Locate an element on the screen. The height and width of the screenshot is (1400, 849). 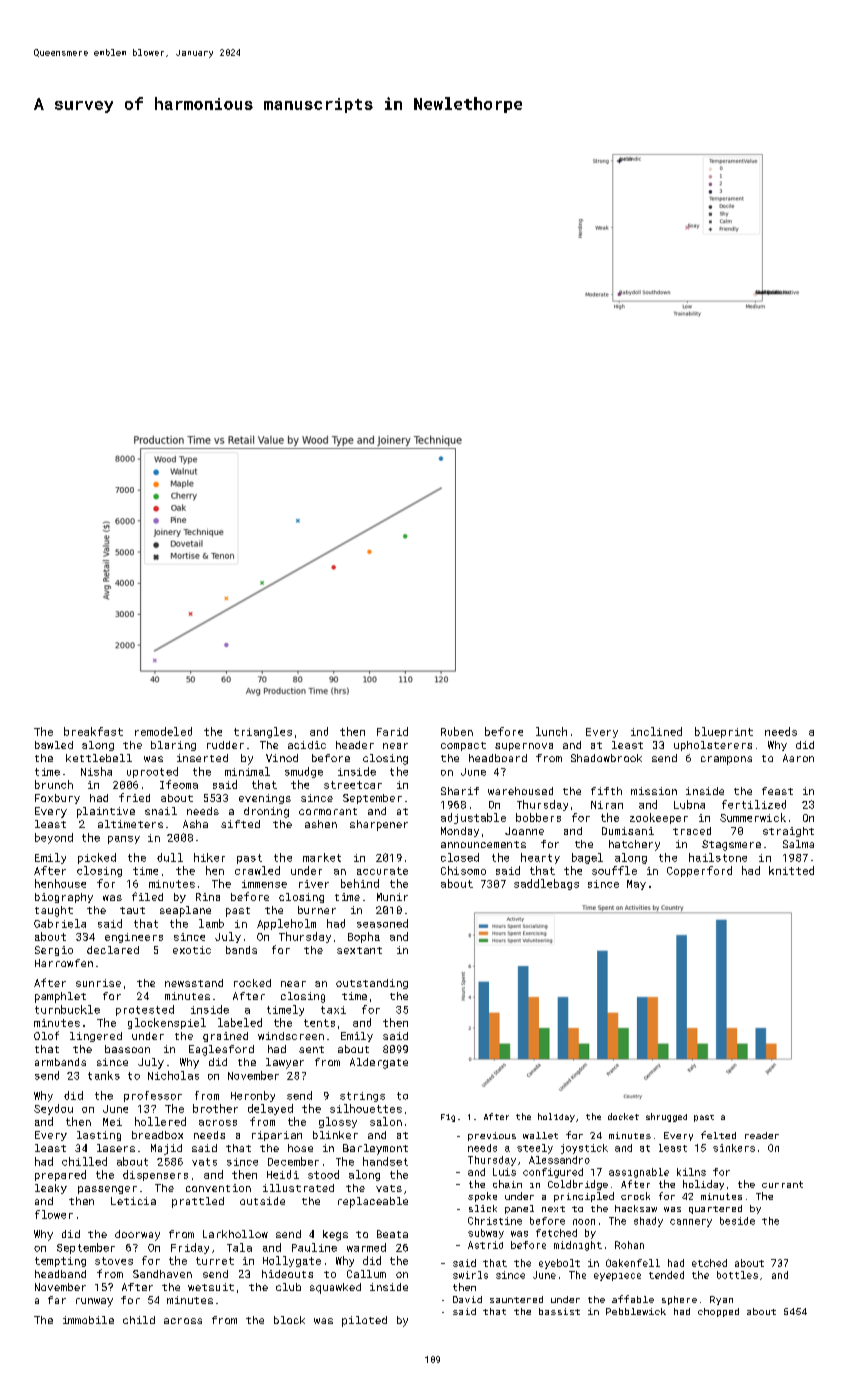
warehoused is located at coordinates (520, 791).
